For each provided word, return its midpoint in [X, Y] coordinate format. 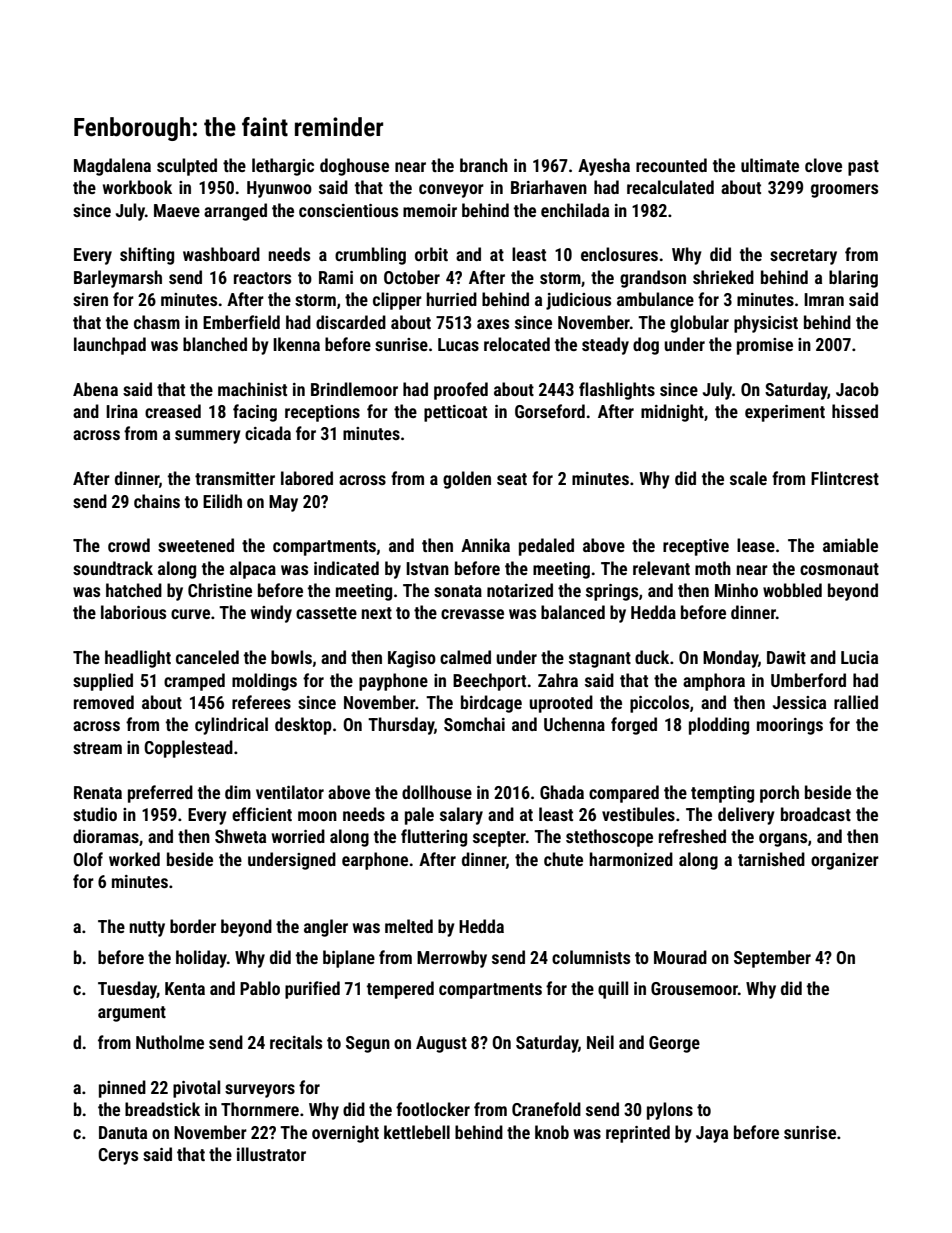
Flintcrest [845, 478]
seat [512, 479]
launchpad [110, 346]
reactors [262, 278]
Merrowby [452, 959]
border [193, 926]
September [772, 959]
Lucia [859, 657]
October [412, 277]
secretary [803, 257]
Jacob [857, 389]
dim [238, 792]
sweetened [196, 545]
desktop [303, 726]
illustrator [271, 1154]
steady [605, 346]
